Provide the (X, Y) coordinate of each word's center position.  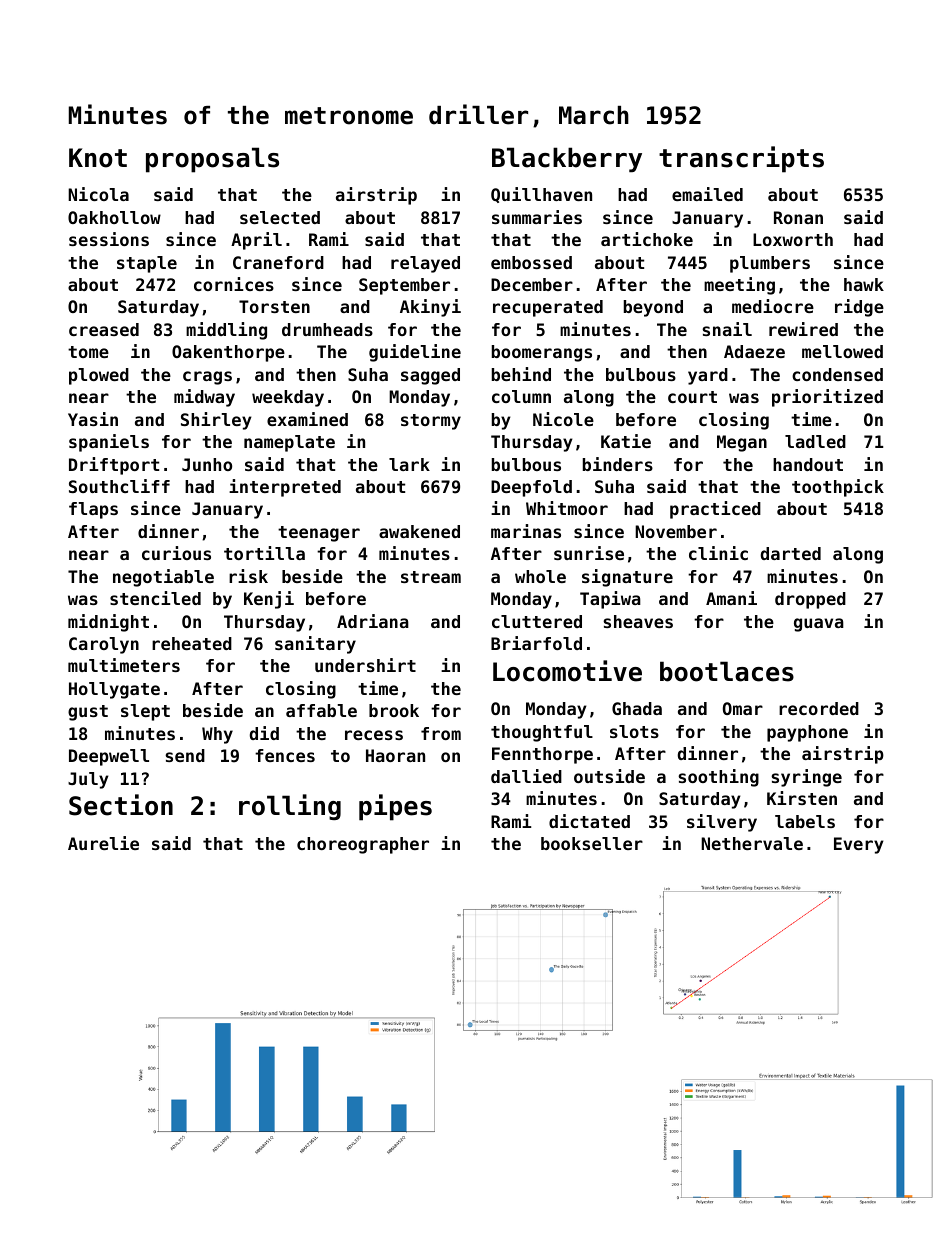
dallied (526, 776)
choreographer (363, 845)
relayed (425, 264)
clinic (718, 553)
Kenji (269, 600)
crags (207, 378)
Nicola (98, 194)
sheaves (638, 621)
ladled (815, 441)
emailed (707, 194)
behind (521, 374)
